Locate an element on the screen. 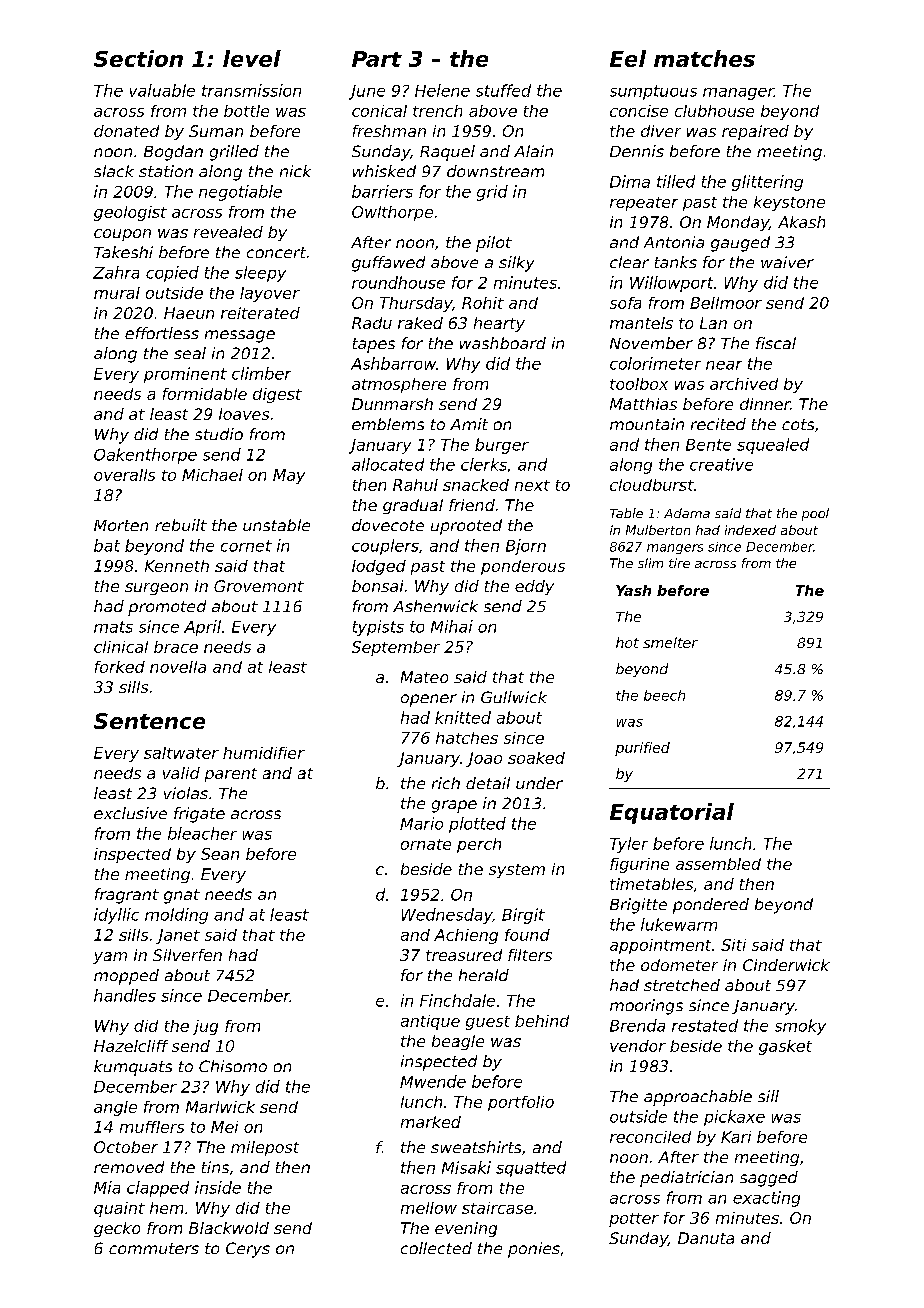 The image size is (924, 1308). bat is located at coordinates (107, 545).
